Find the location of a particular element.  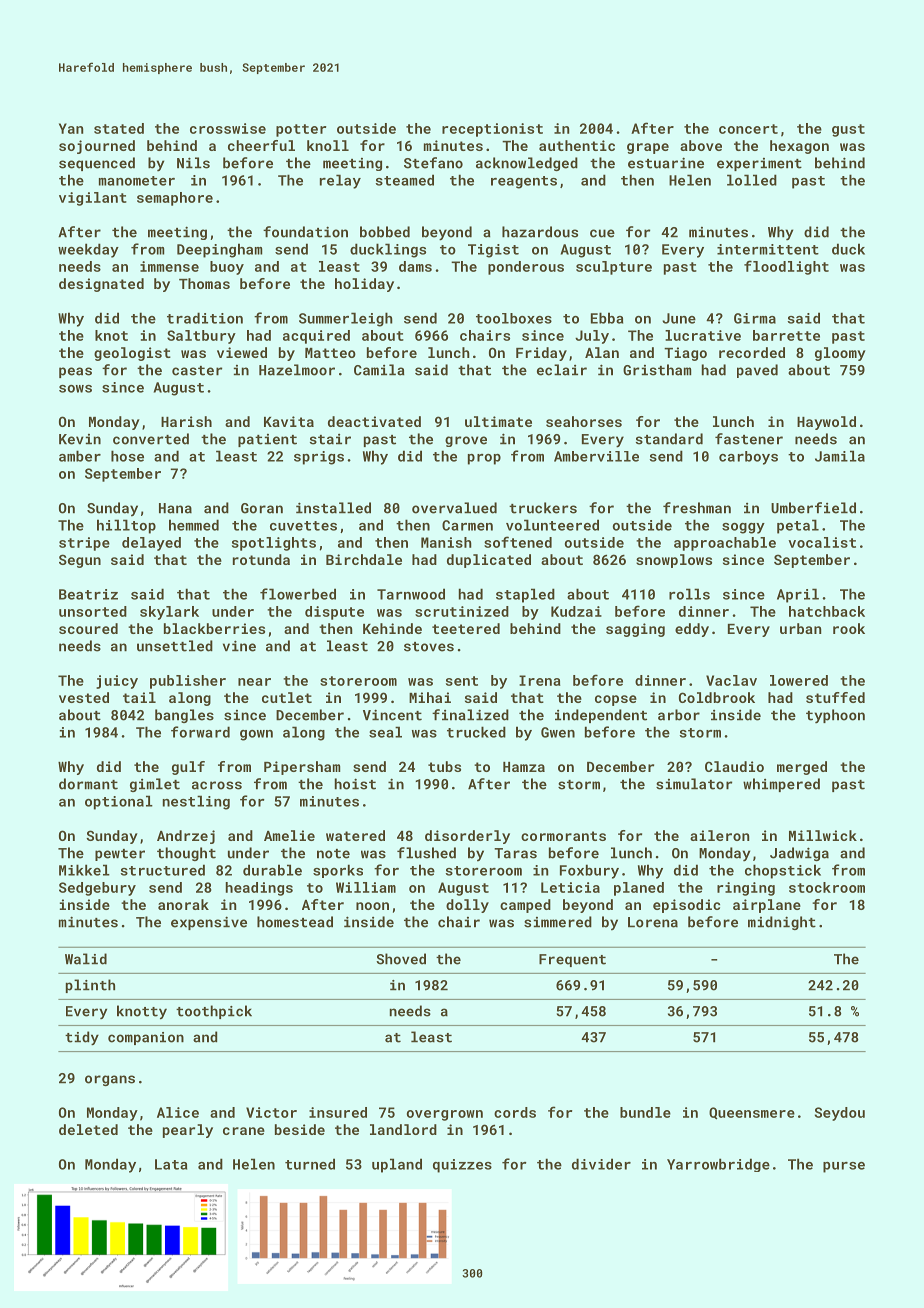

crosswise is located at coordinates (228, 128).
